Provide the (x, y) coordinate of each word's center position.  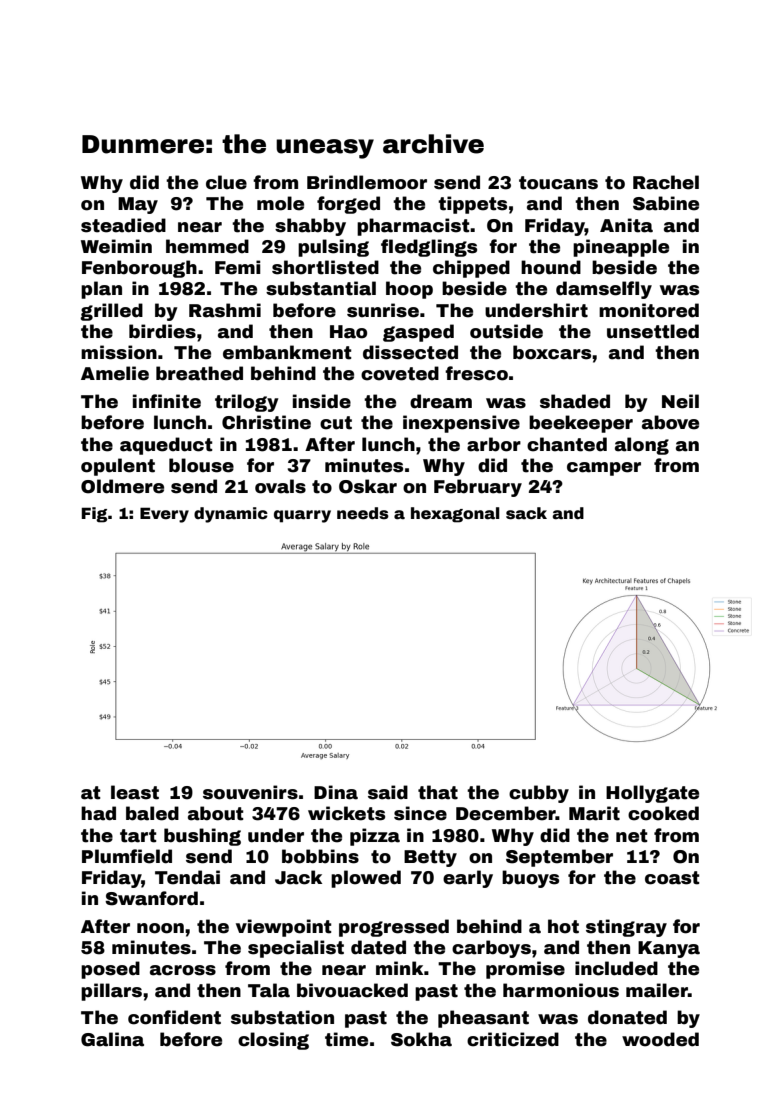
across (183, 970)
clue (226, 182)
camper (604, 469)
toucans (558, 183)
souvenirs (250, 792)
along (642, 446)
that (438, 792)
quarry (302, 516)
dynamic (231, 515)
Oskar (368, 486)
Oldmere (122, 486)
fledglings (429, 248)
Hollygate (652, 794)
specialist (296, 949)
